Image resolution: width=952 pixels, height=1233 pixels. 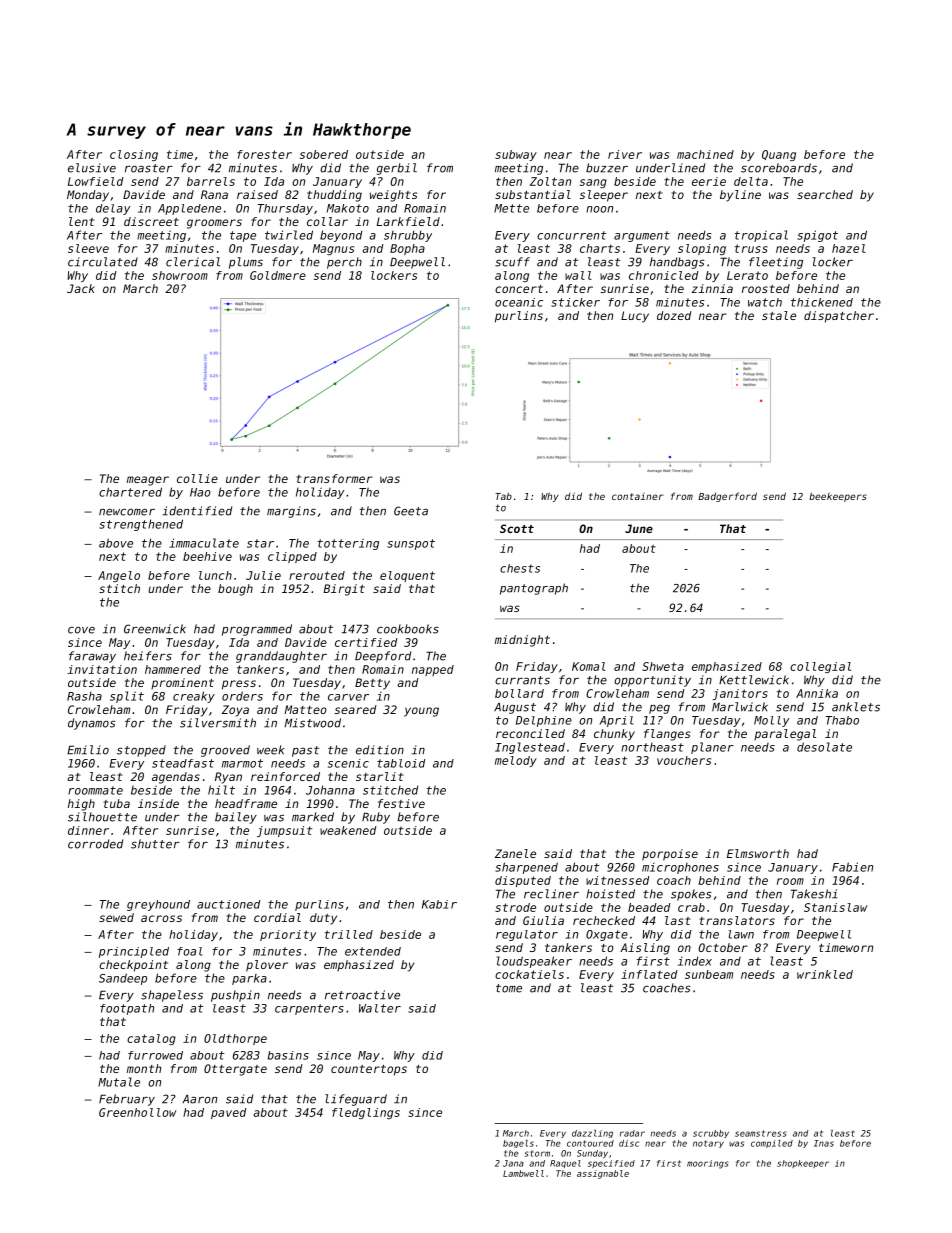 What do you see at coordinates (849, 248) in the screenshot?
I see `hazel` at bounding box center [849, 248].
